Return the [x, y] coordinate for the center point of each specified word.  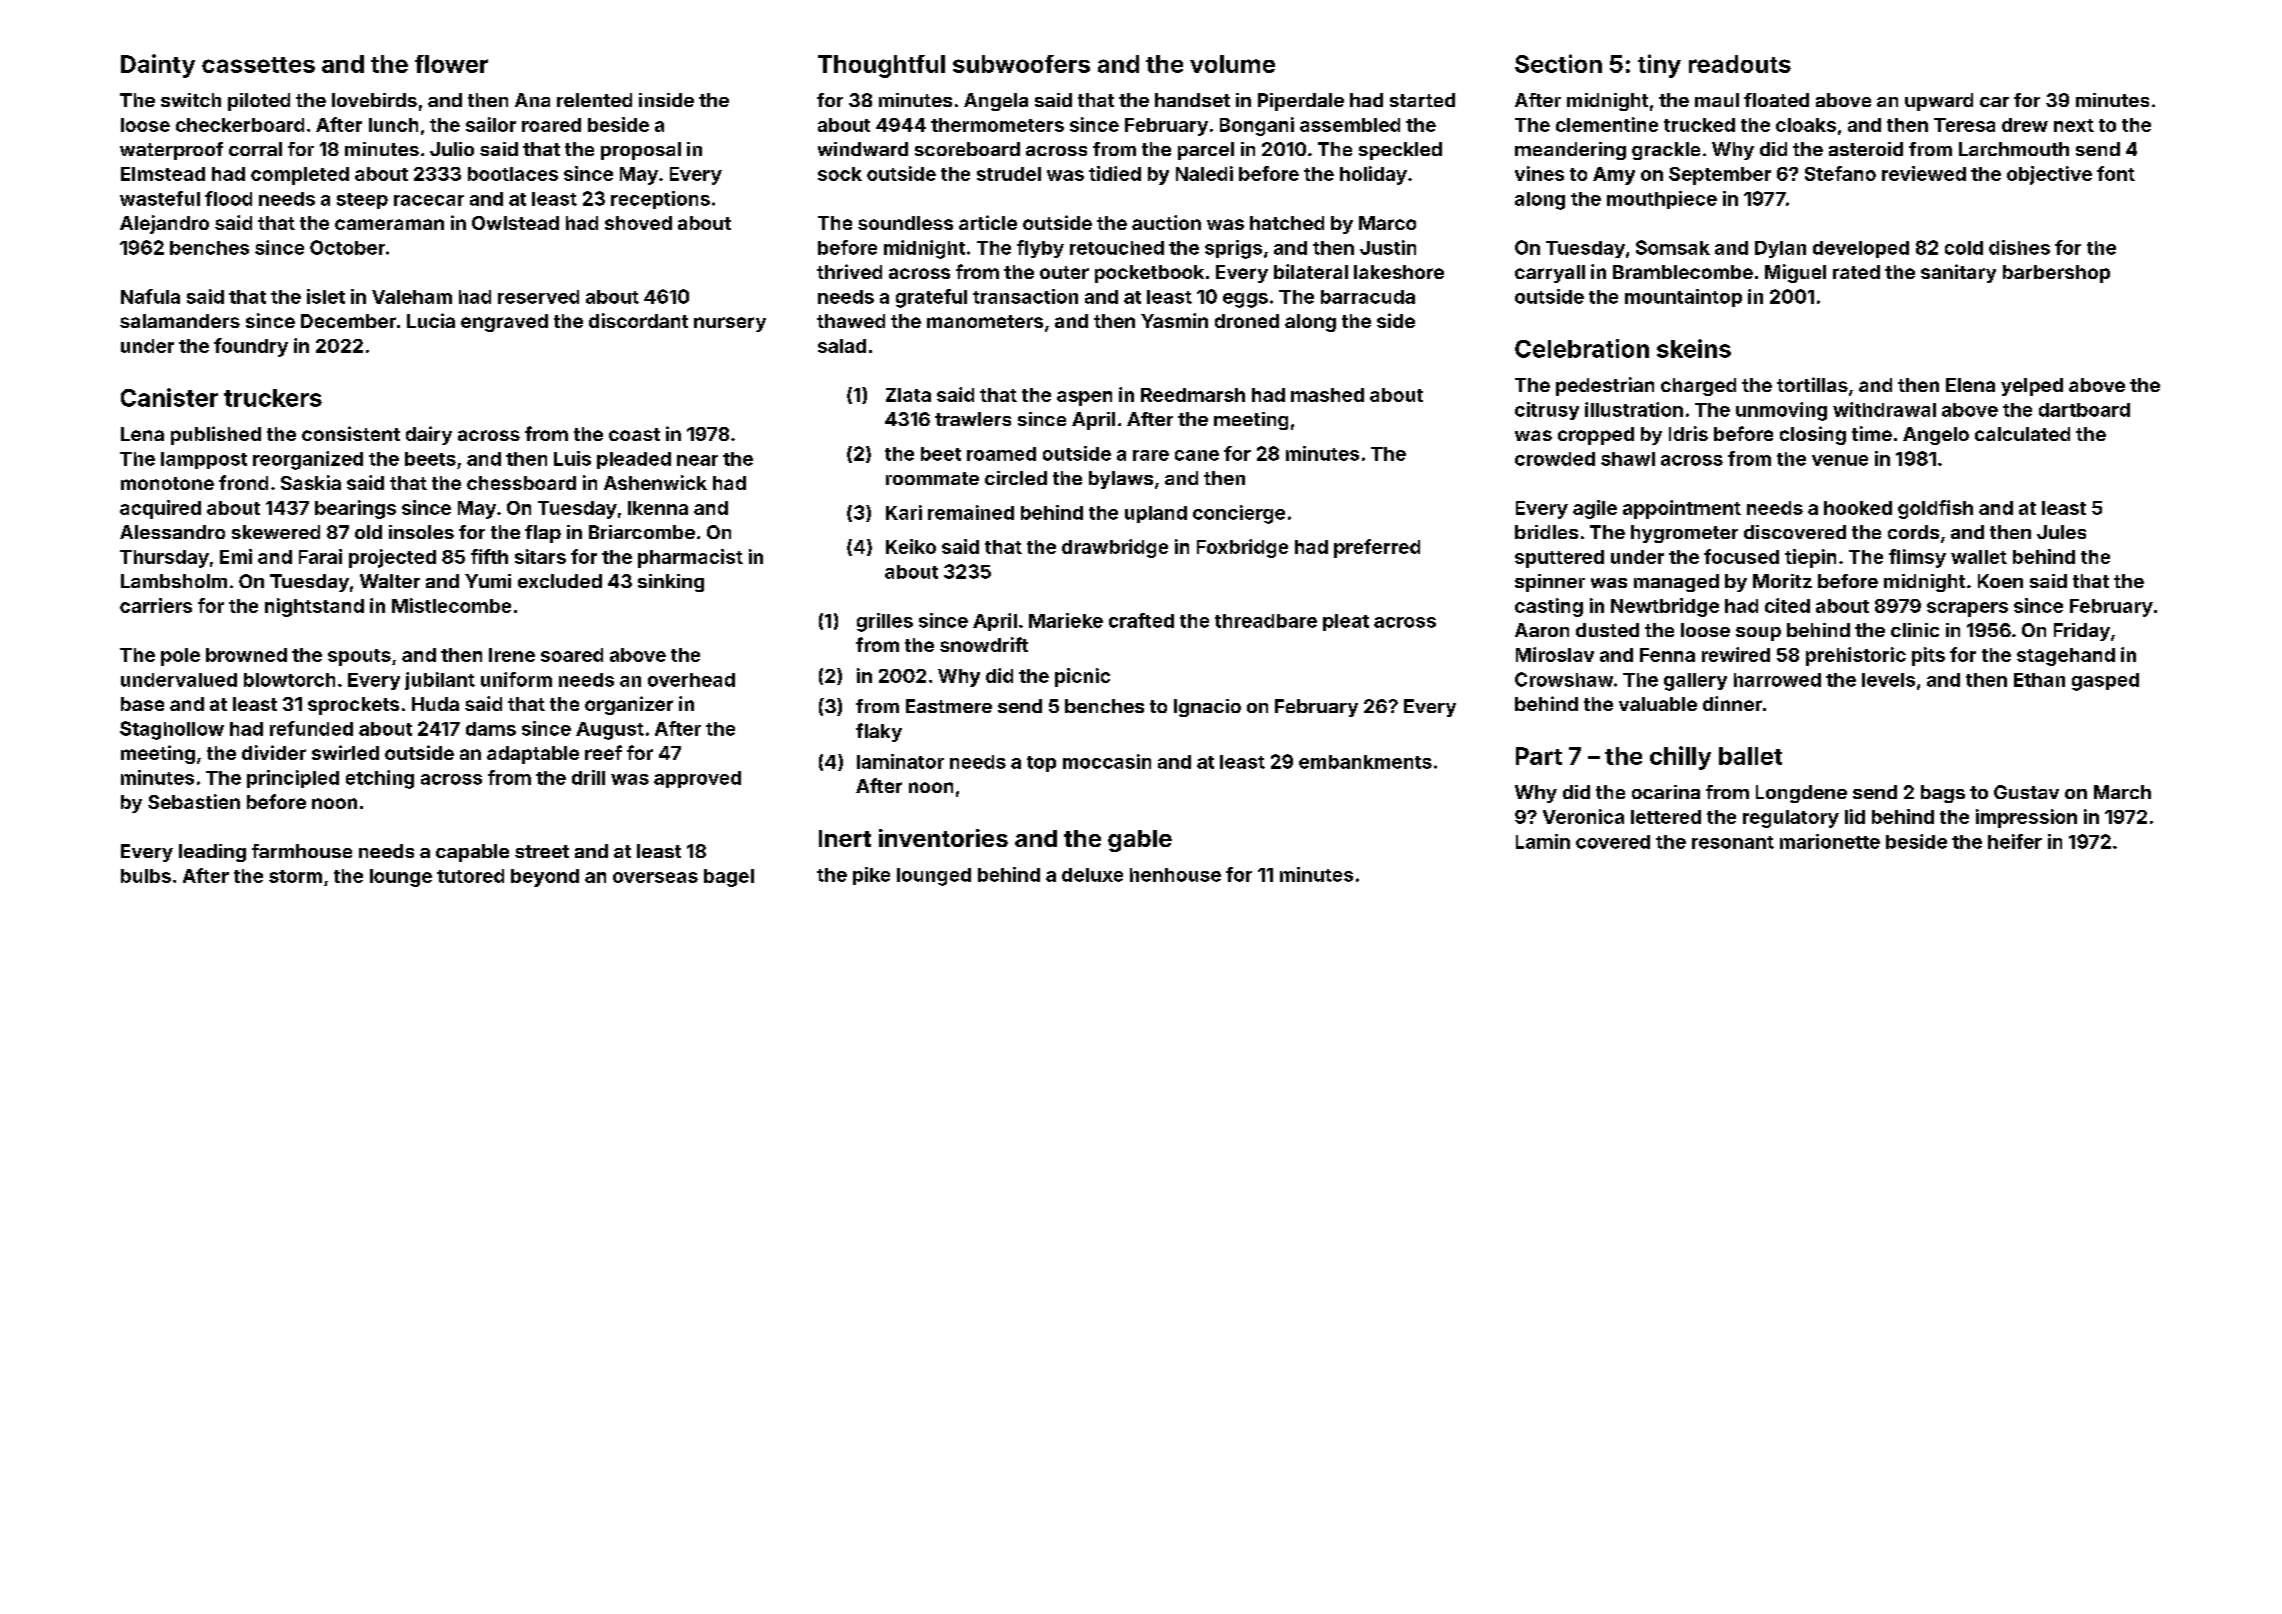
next [2074, 125]
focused [1741, 556]
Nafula [150, 296]
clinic [1915, 630]
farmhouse [302, 851]
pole [180, 657]
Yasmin [1174, 320]
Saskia [311, 482]
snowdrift [984, 644]
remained [971, 512]
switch [191, 100]
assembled [1350, 125]
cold [1964, 248]
